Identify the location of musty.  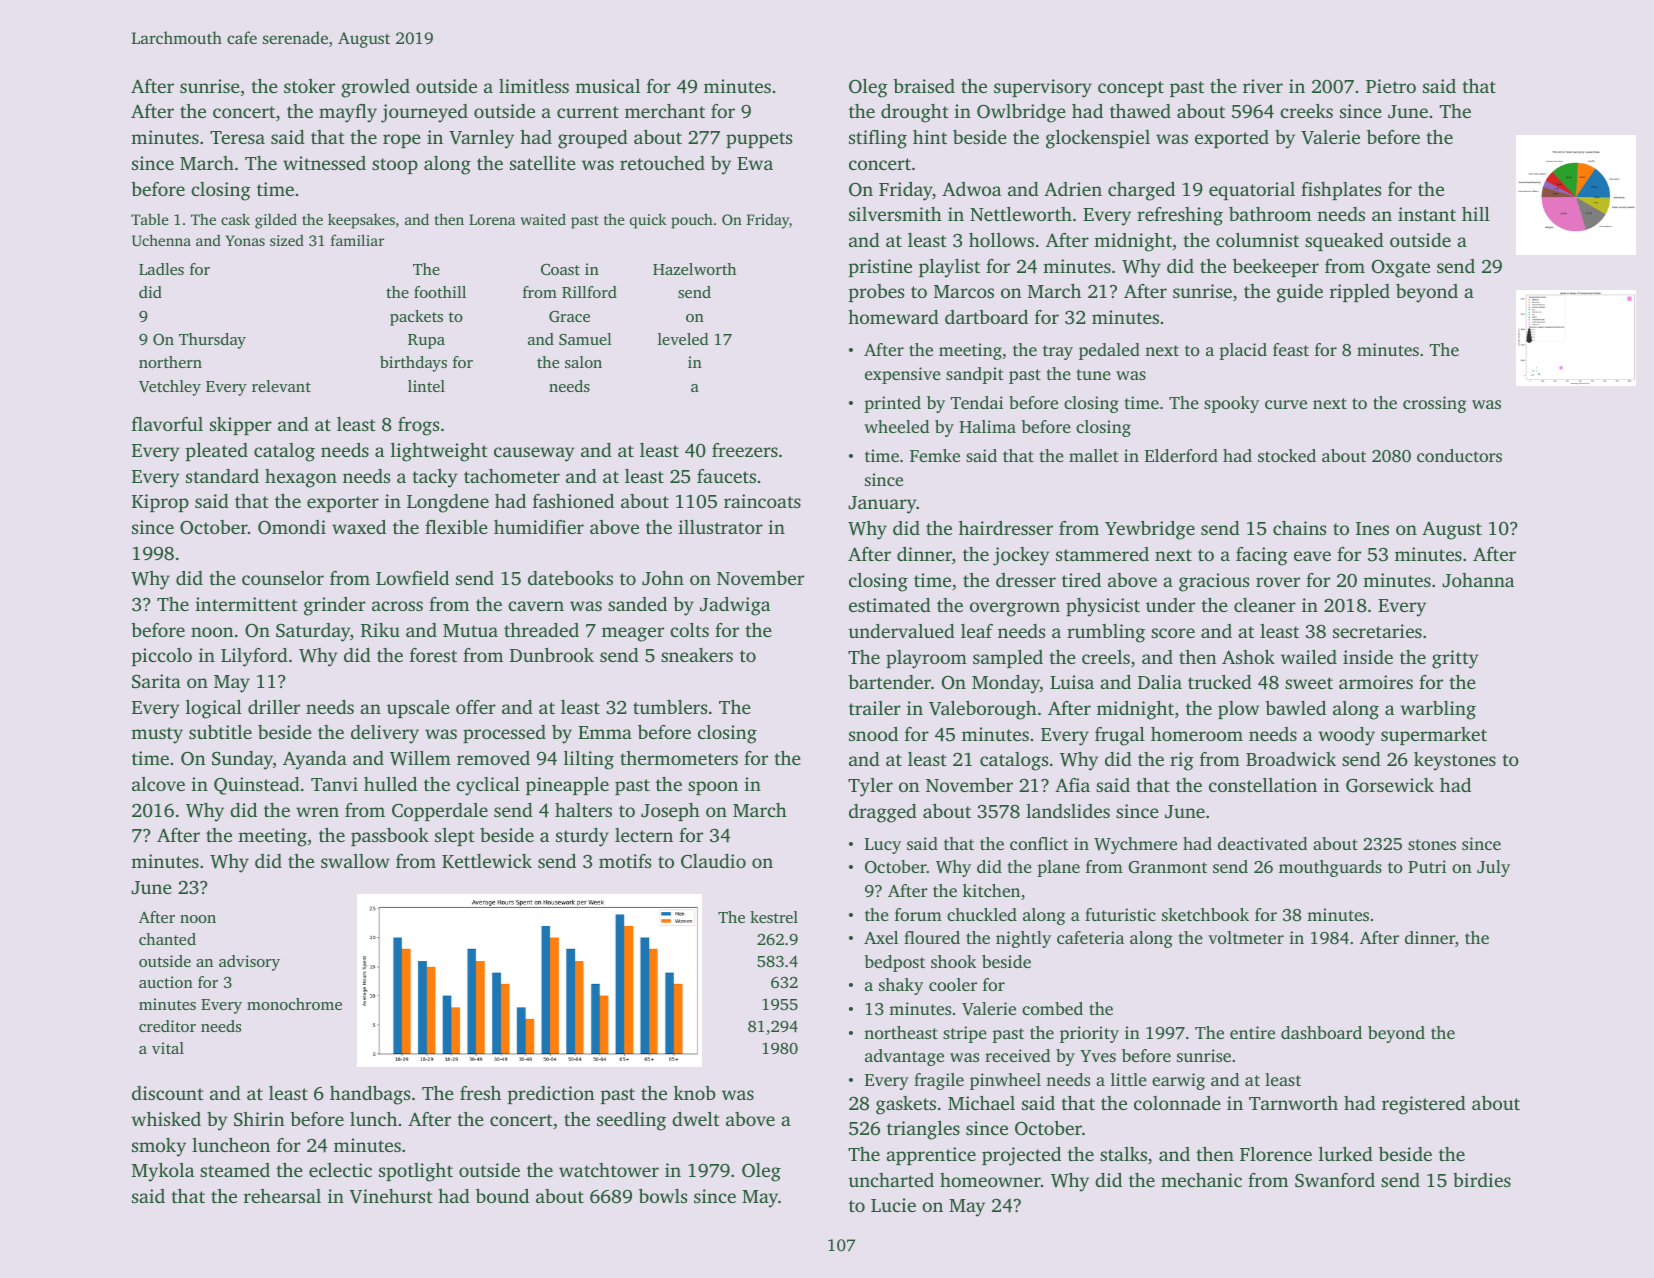
(157, 735).
